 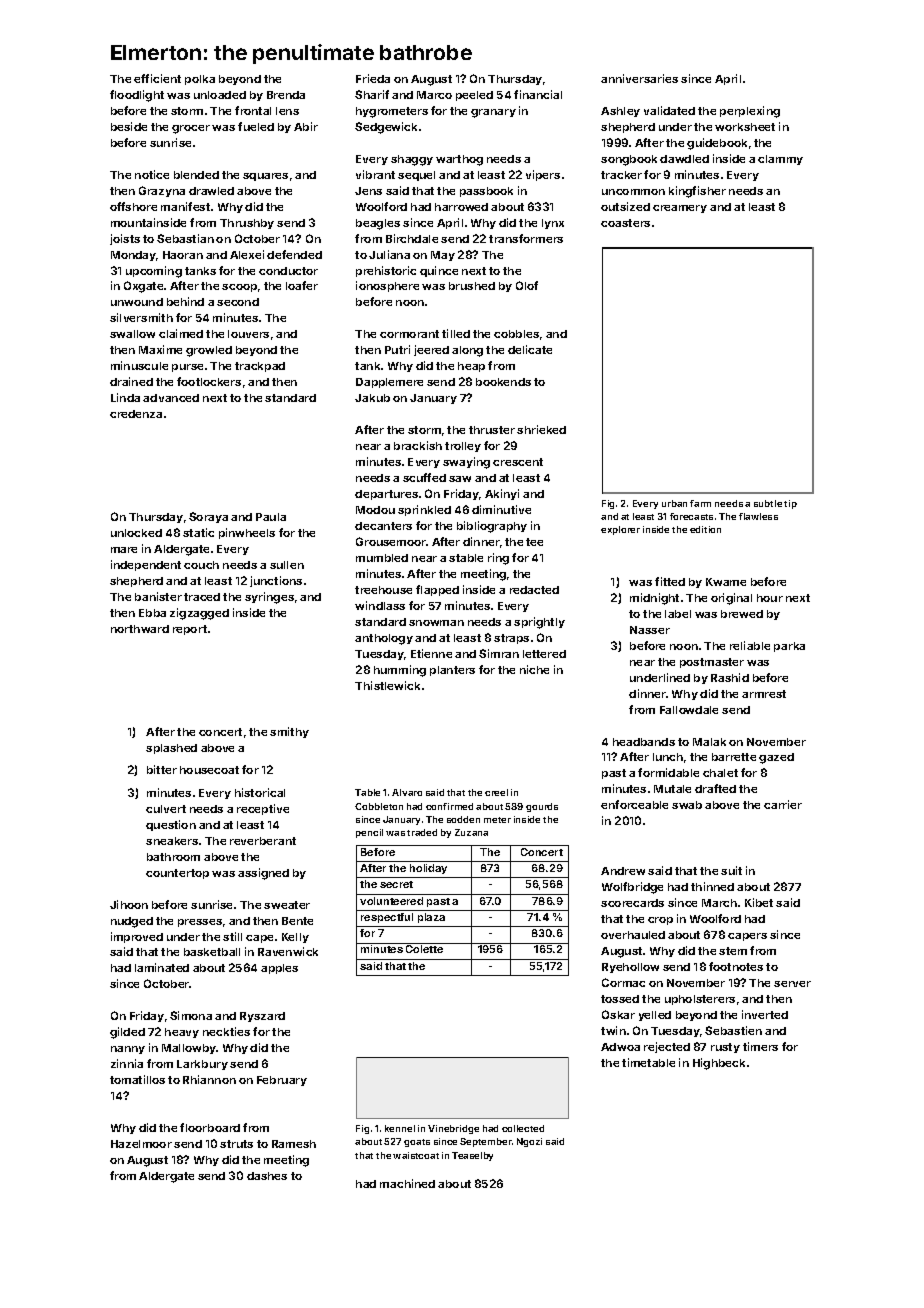 I want to click on kennel, so click(x=400, y=1128).
